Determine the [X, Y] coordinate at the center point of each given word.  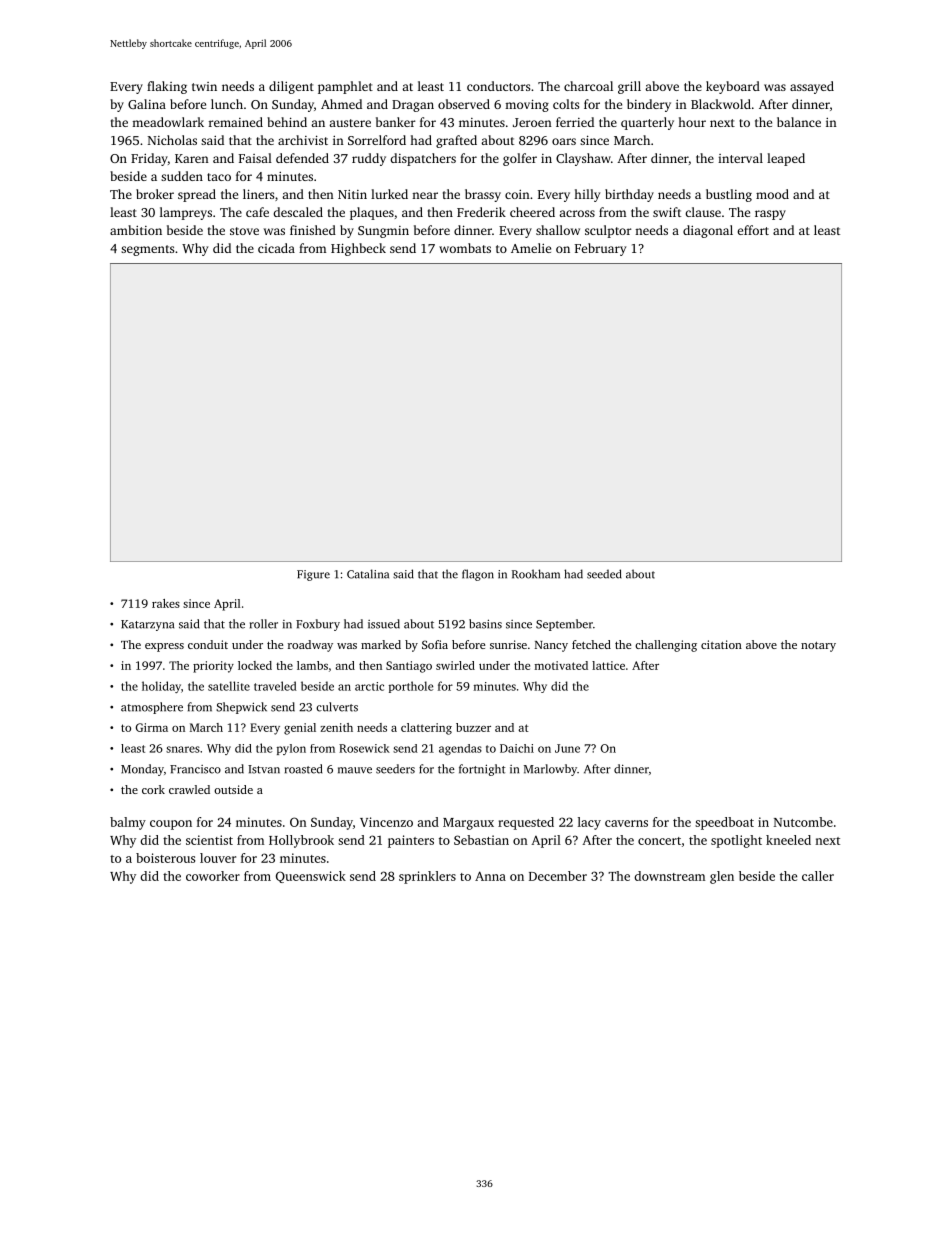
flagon [478, 575]
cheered [532, 212]
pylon [291, 749]
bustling [729, 195]
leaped [786, 159]
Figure [313, 575]
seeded [604, 574]
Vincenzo [386, 822]
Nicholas [172, 140]
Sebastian [481, 840]
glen [722, 877]
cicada [276, 248]
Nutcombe [803, 822]
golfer [520, 159]
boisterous [165, 858]
